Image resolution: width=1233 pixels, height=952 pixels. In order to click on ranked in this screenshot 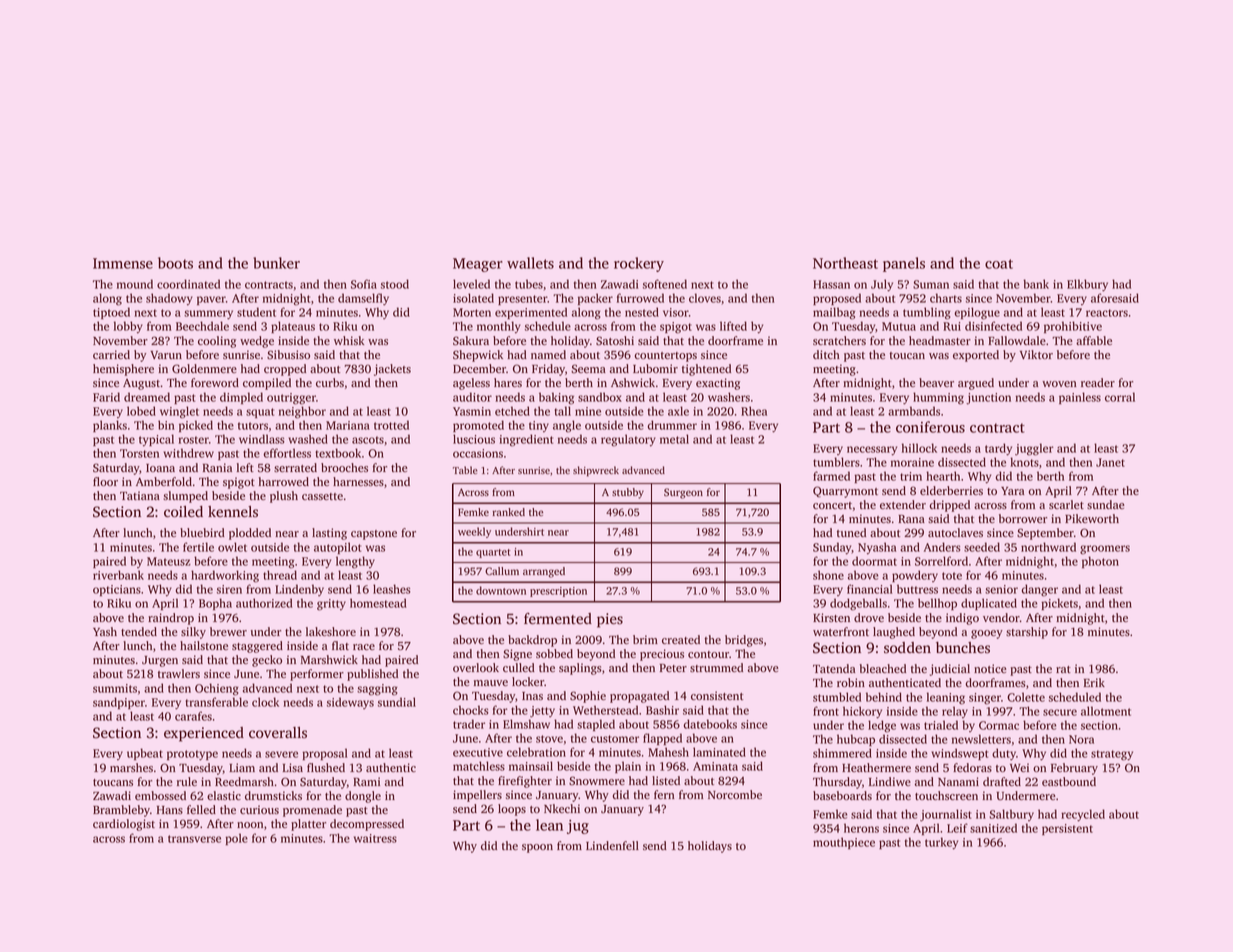, I will do `click(508, 512)`.
